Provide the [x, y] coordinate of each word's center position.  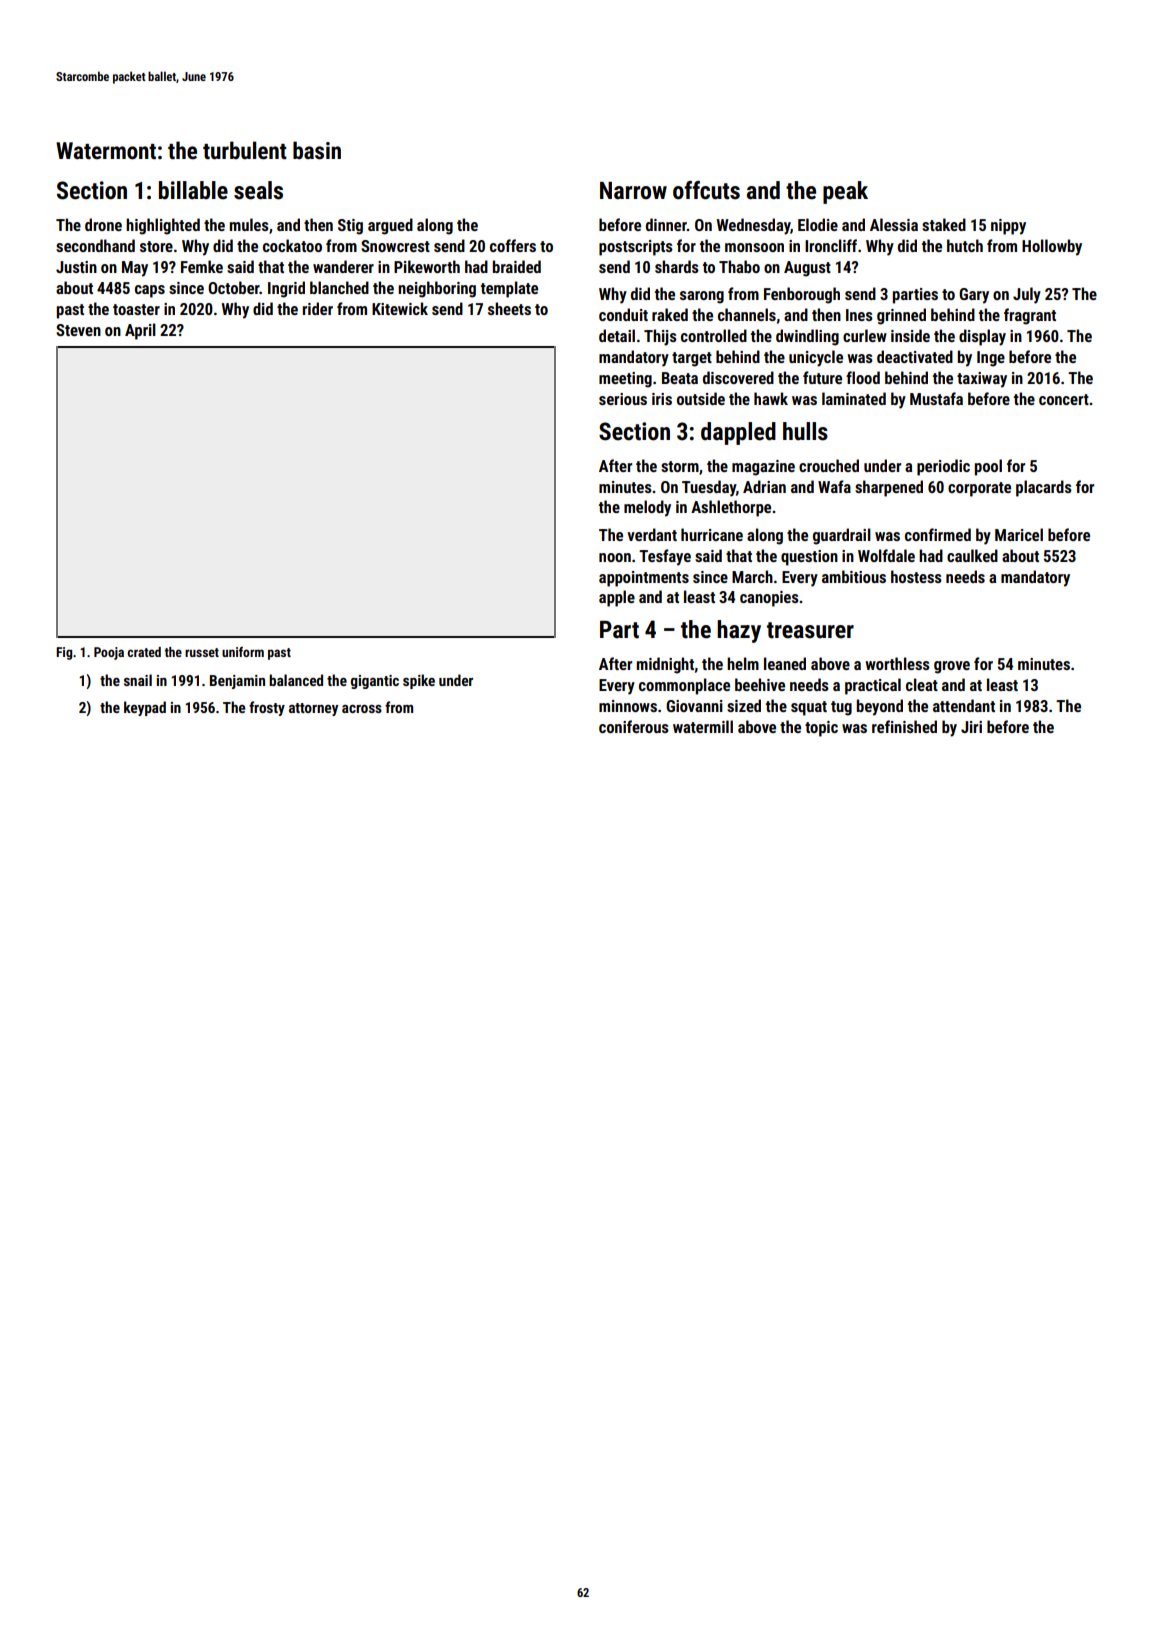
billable [193, 190]
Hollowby [1052, 247]
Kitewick [400, 308]
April [140, 331]
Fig [64, 653]
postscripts [636, 248]
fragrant [1030, 316]
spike [419, 681]
